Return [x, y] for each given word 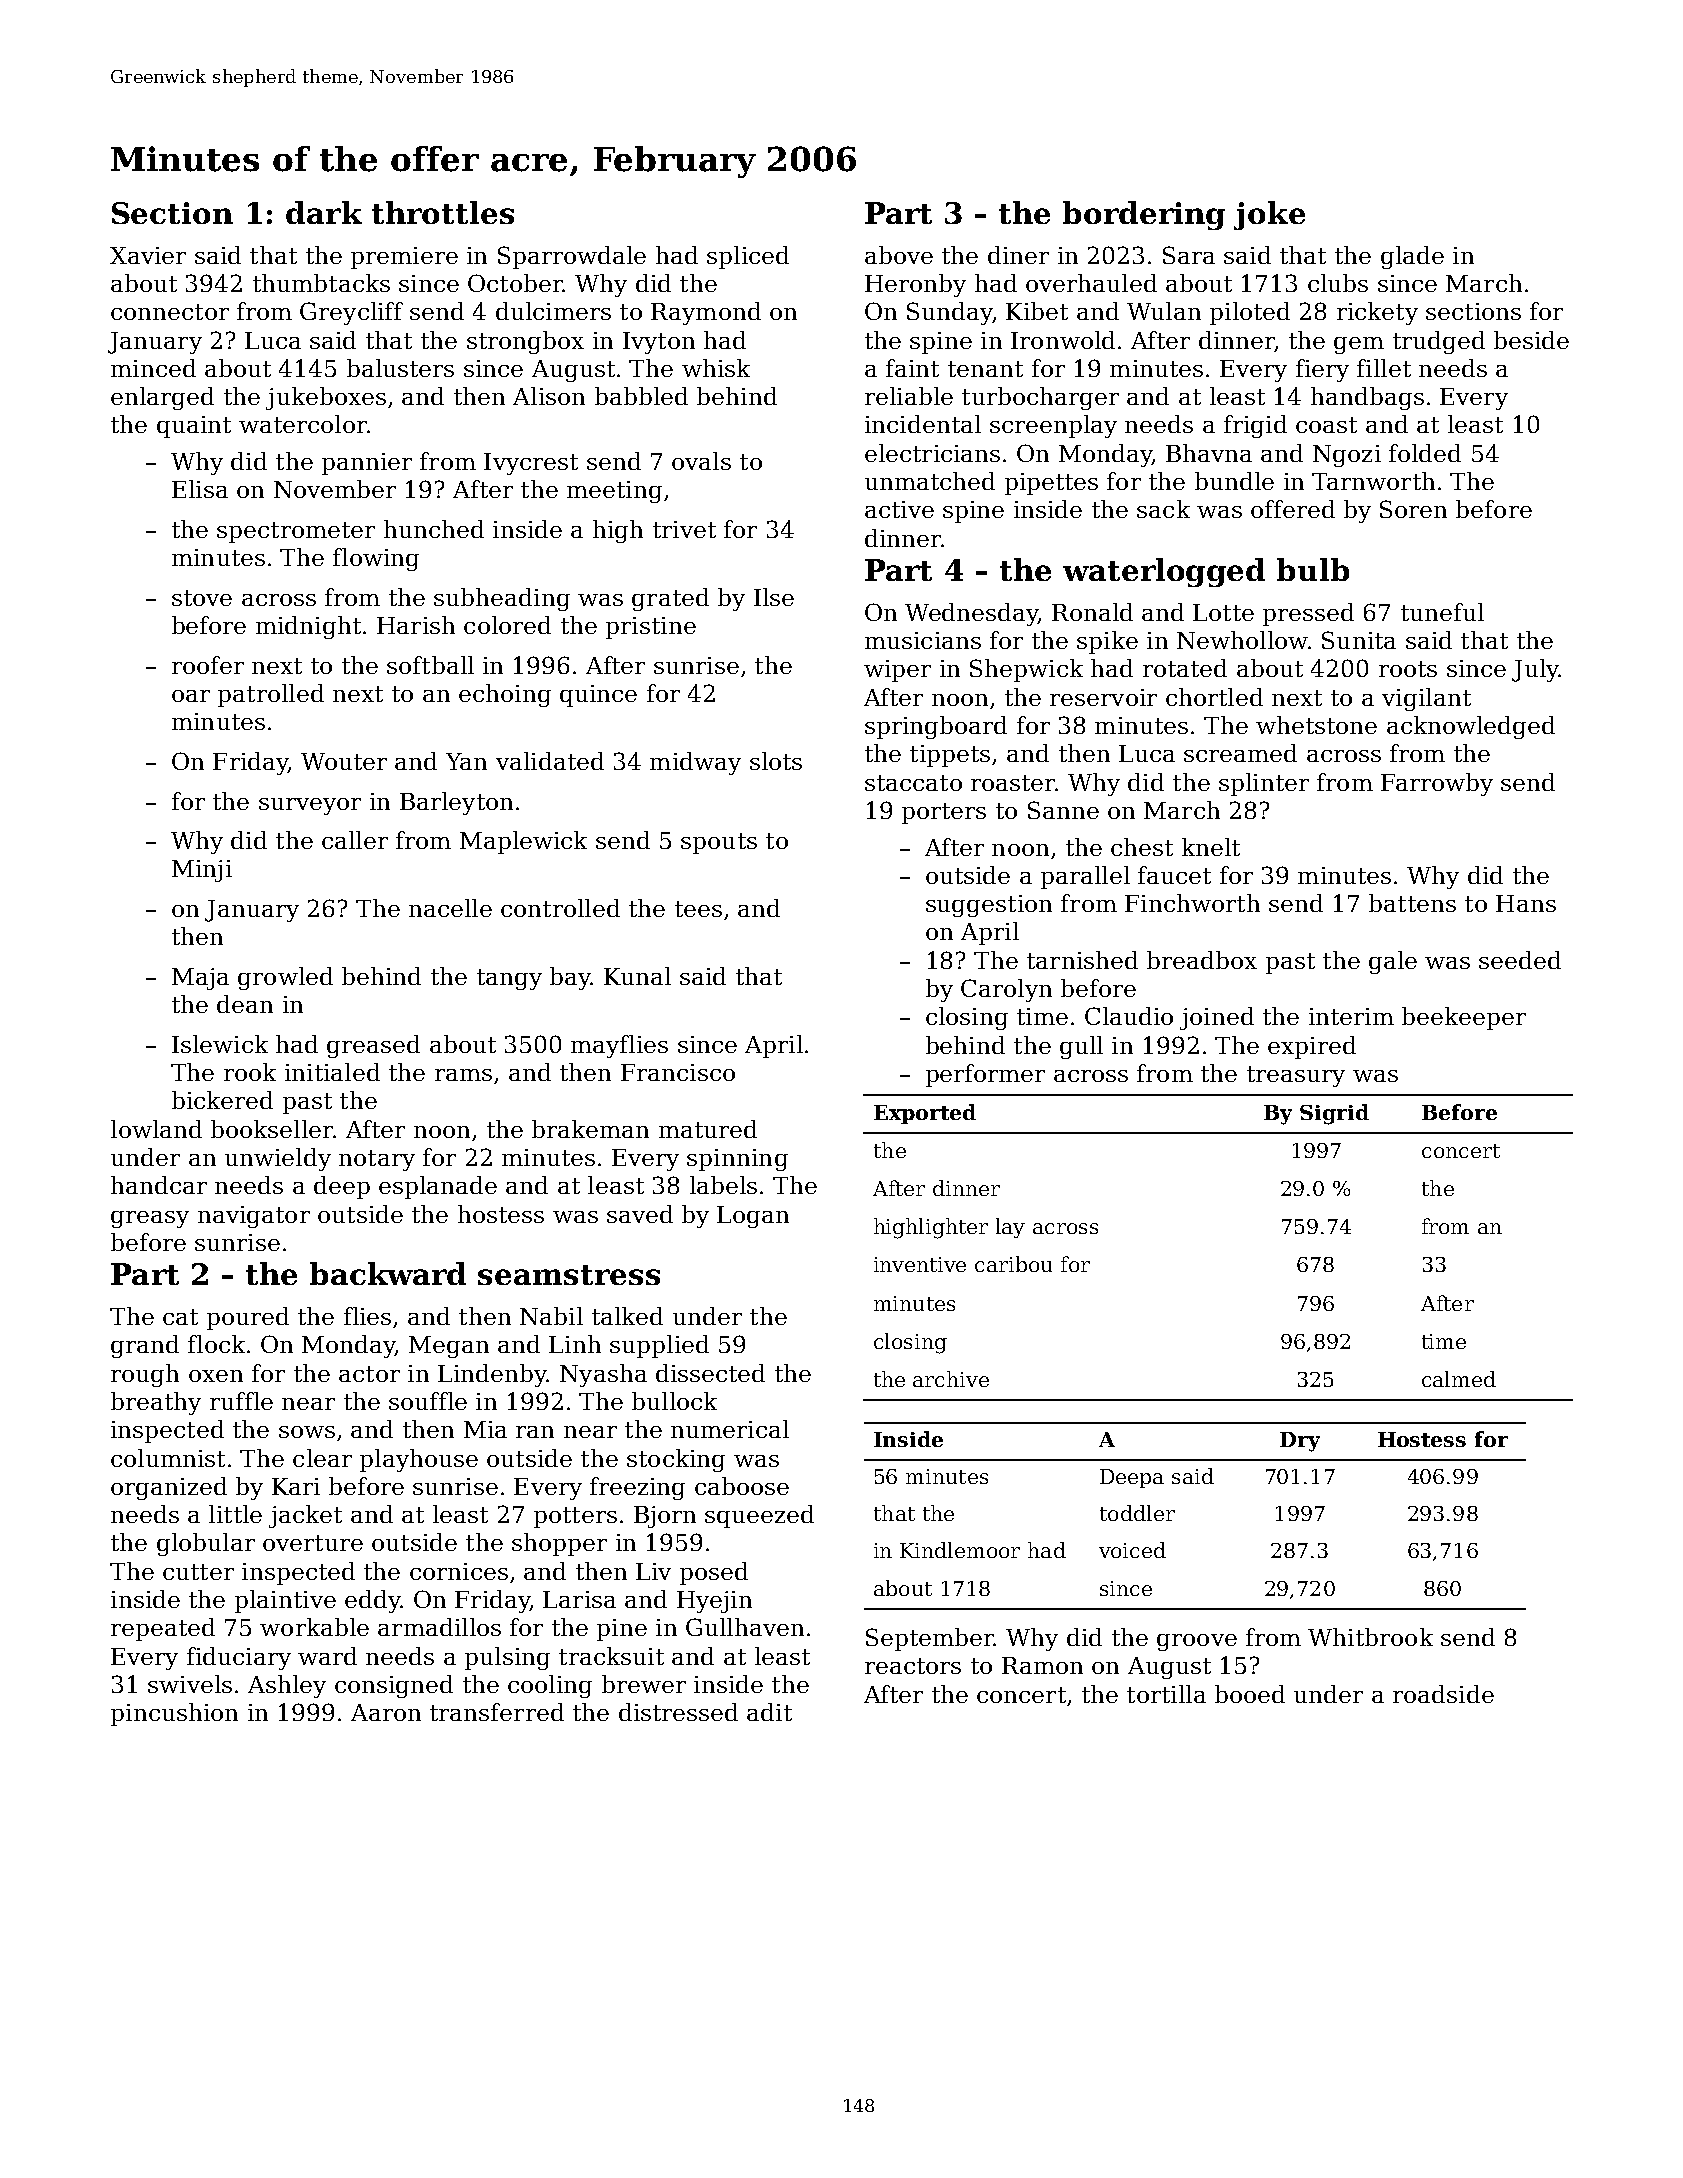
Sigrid [1334, 1114]
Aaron [386, 1712]
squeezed [759, 1516]
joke [1269, 215]
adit [769, 1712]
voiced [1132, 1550]
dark [324, 212]
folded [1425, 453]
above [899, 255]
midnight [308, 627]
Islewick [220, 1044]
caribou [1013, 1264]
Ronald [1092, 612]
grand [145, 1346]
